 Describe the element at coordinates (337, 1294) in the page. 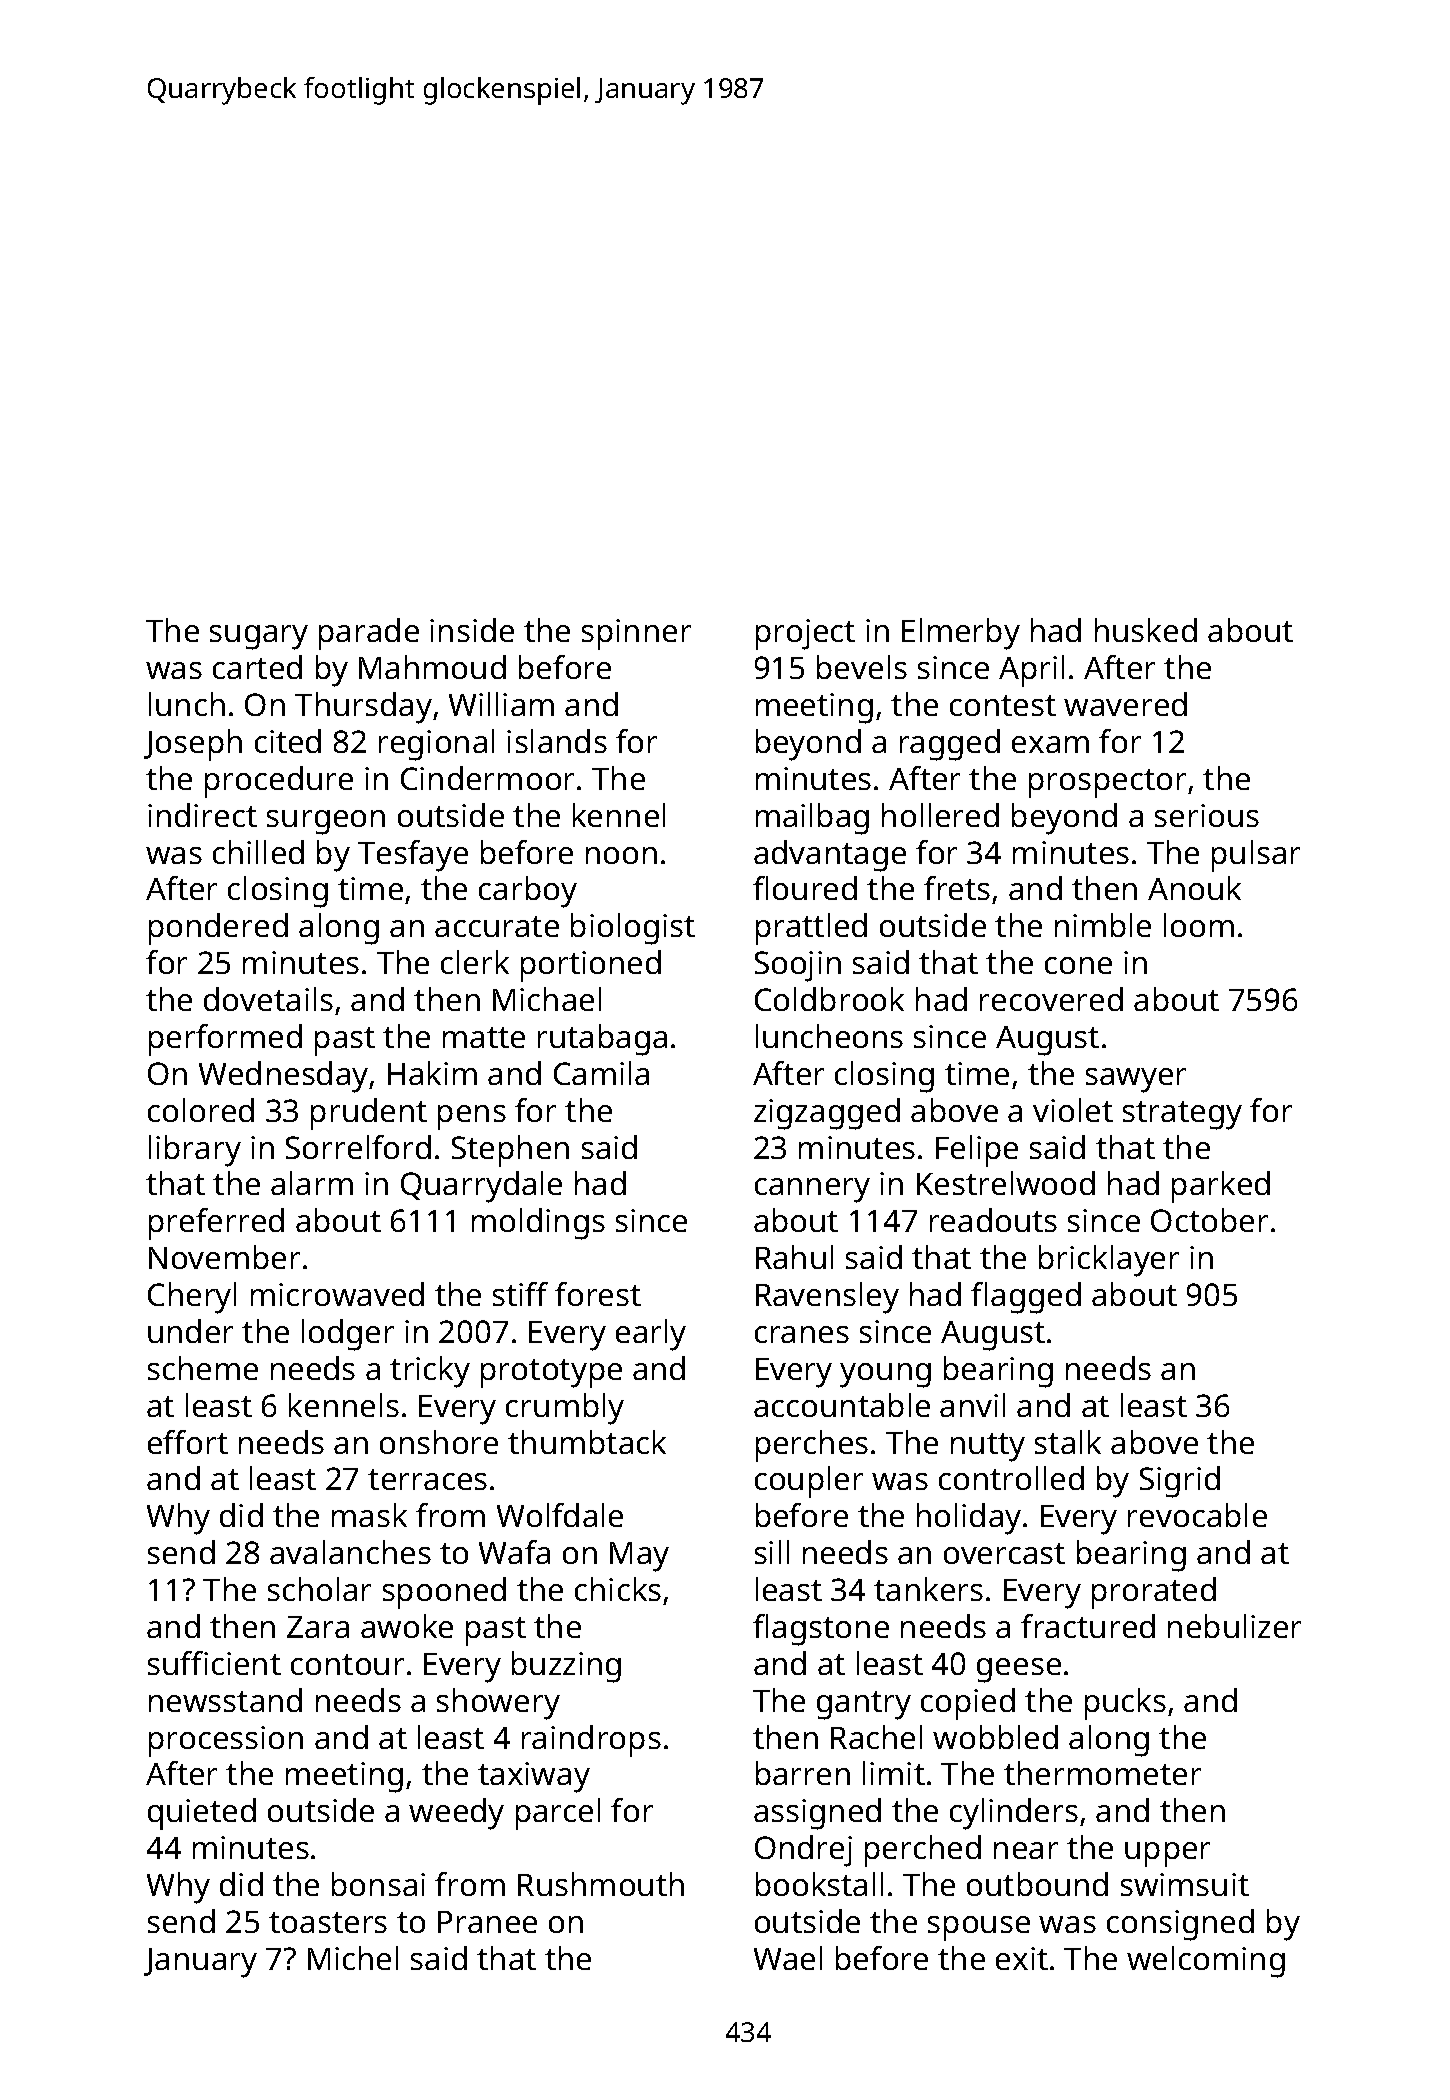

I see `microwaved` at that location.
